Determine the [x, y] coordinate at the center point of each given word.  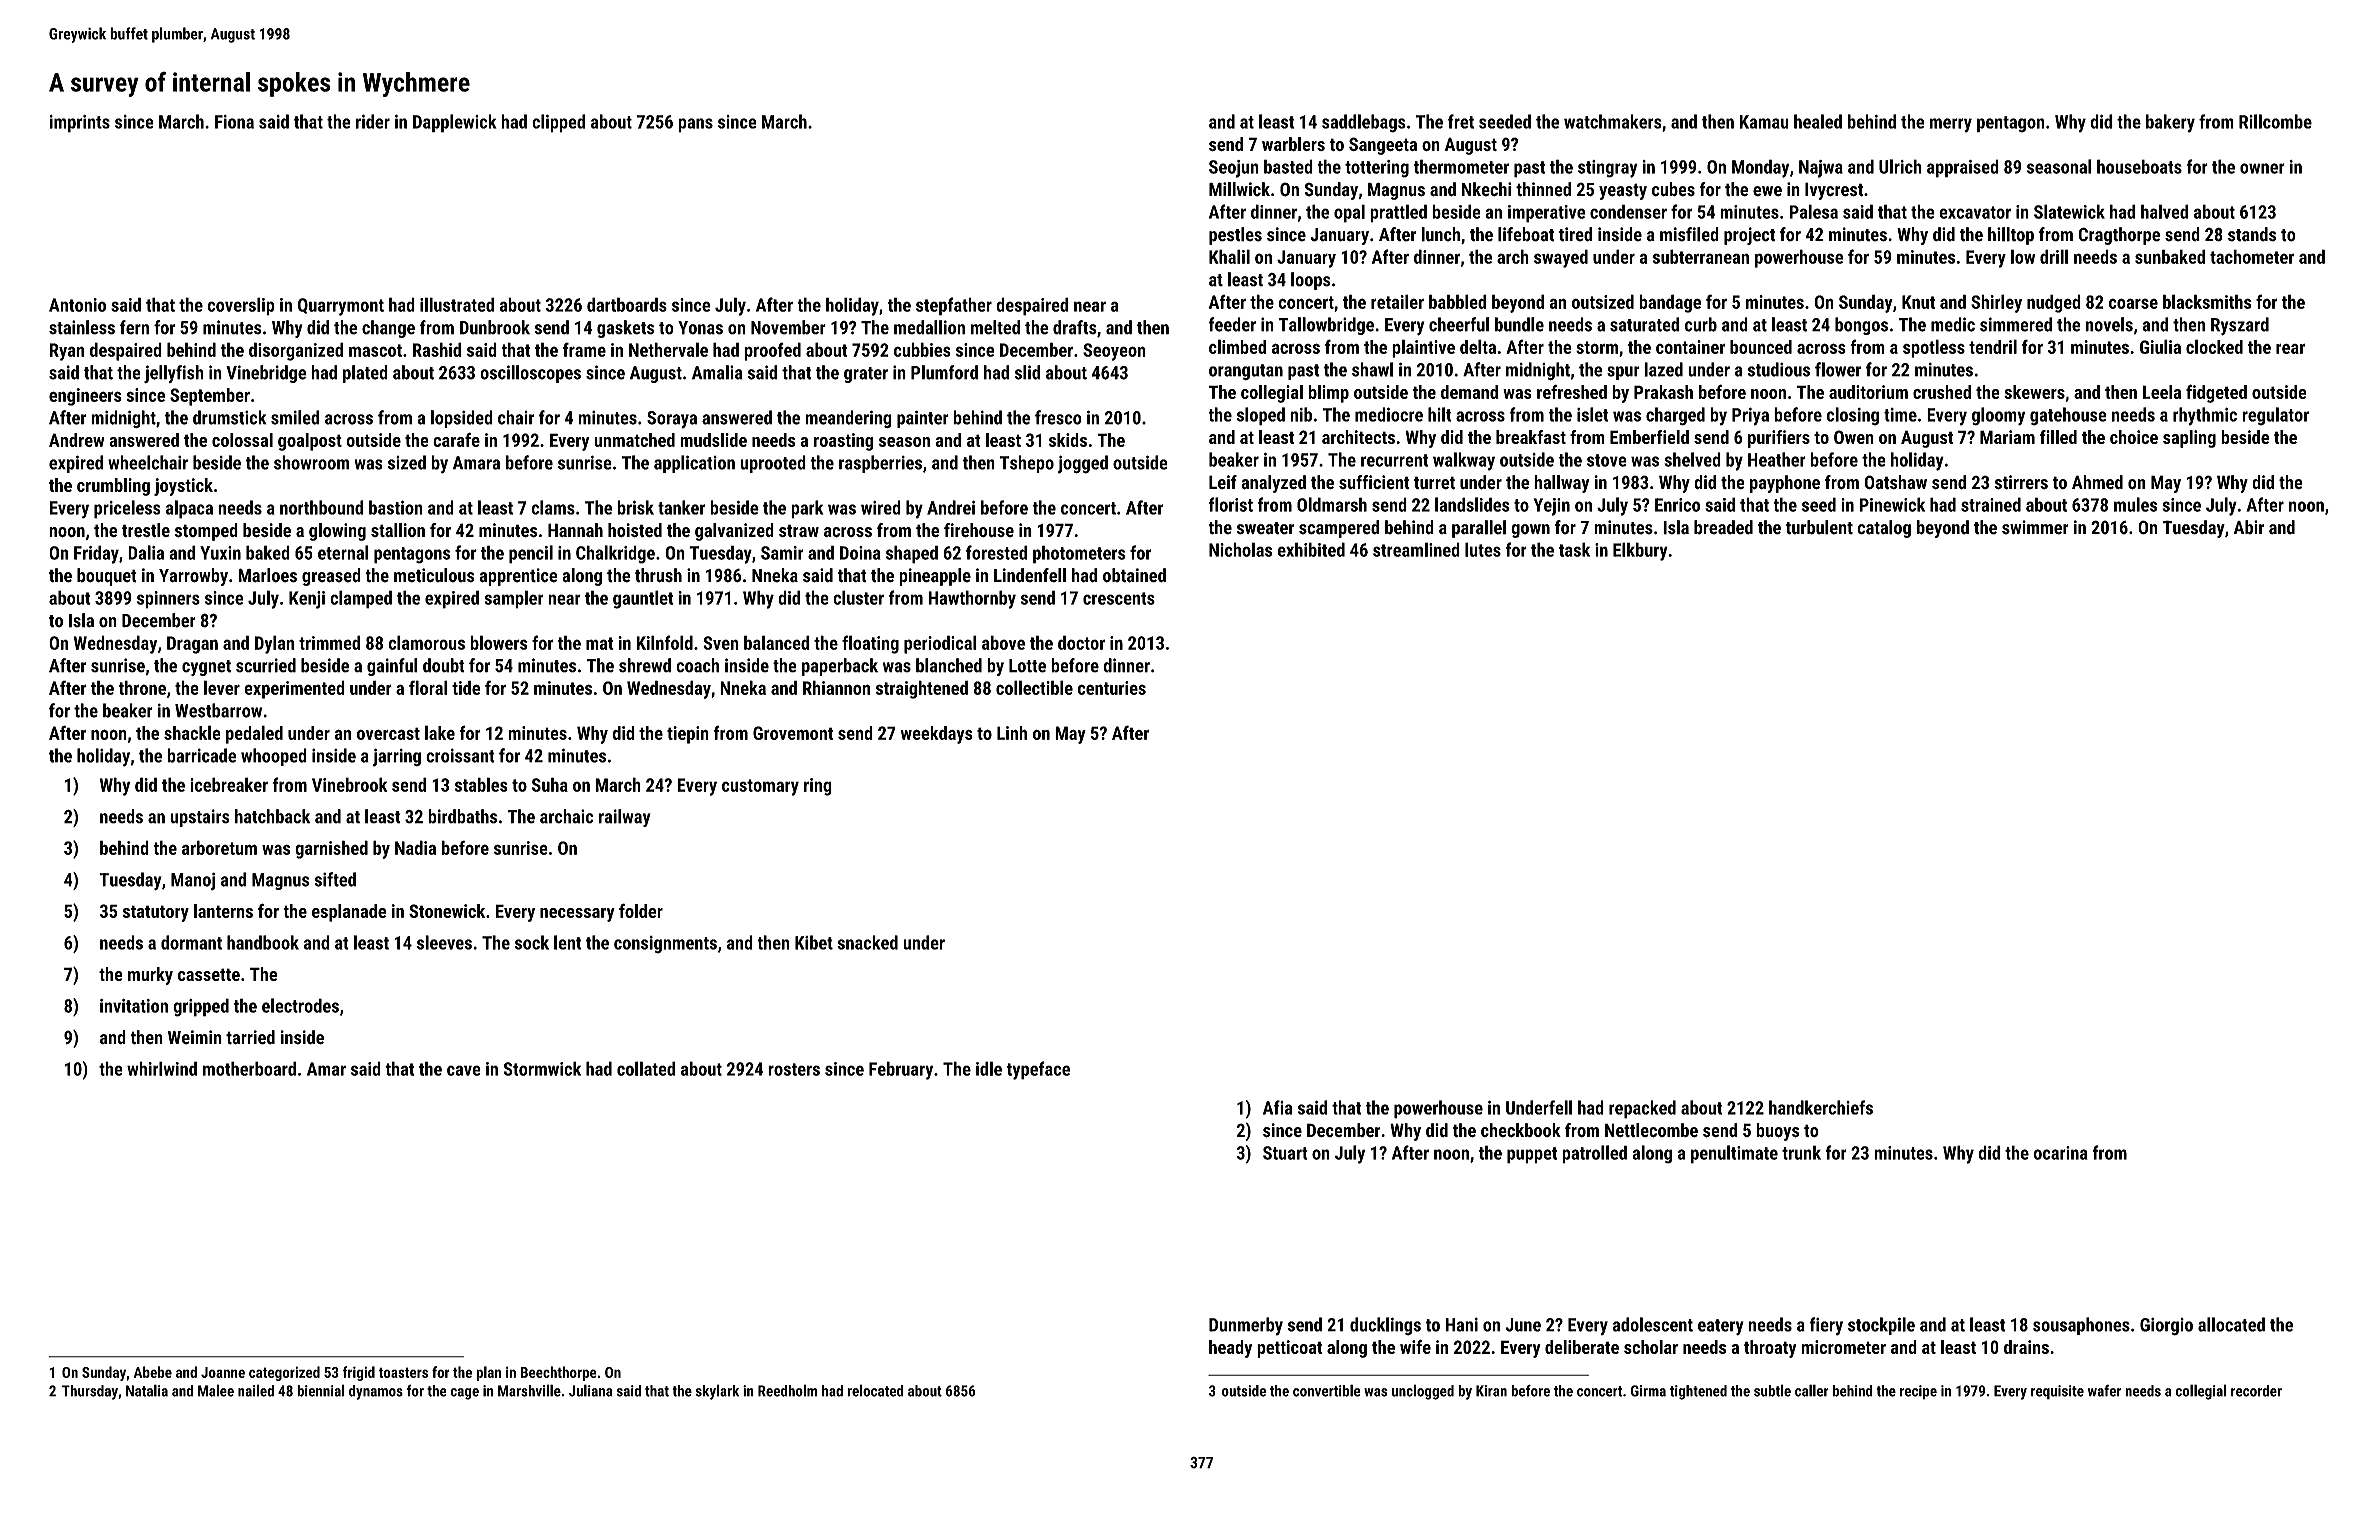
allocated [2231, 1324]
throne [142, 687]
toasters [403, 1372]
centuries [1112, 688]
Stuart [1285, 1153]
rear [2290, 349]
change [388, 329]
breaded [1723, 527]
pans [695, 125]
